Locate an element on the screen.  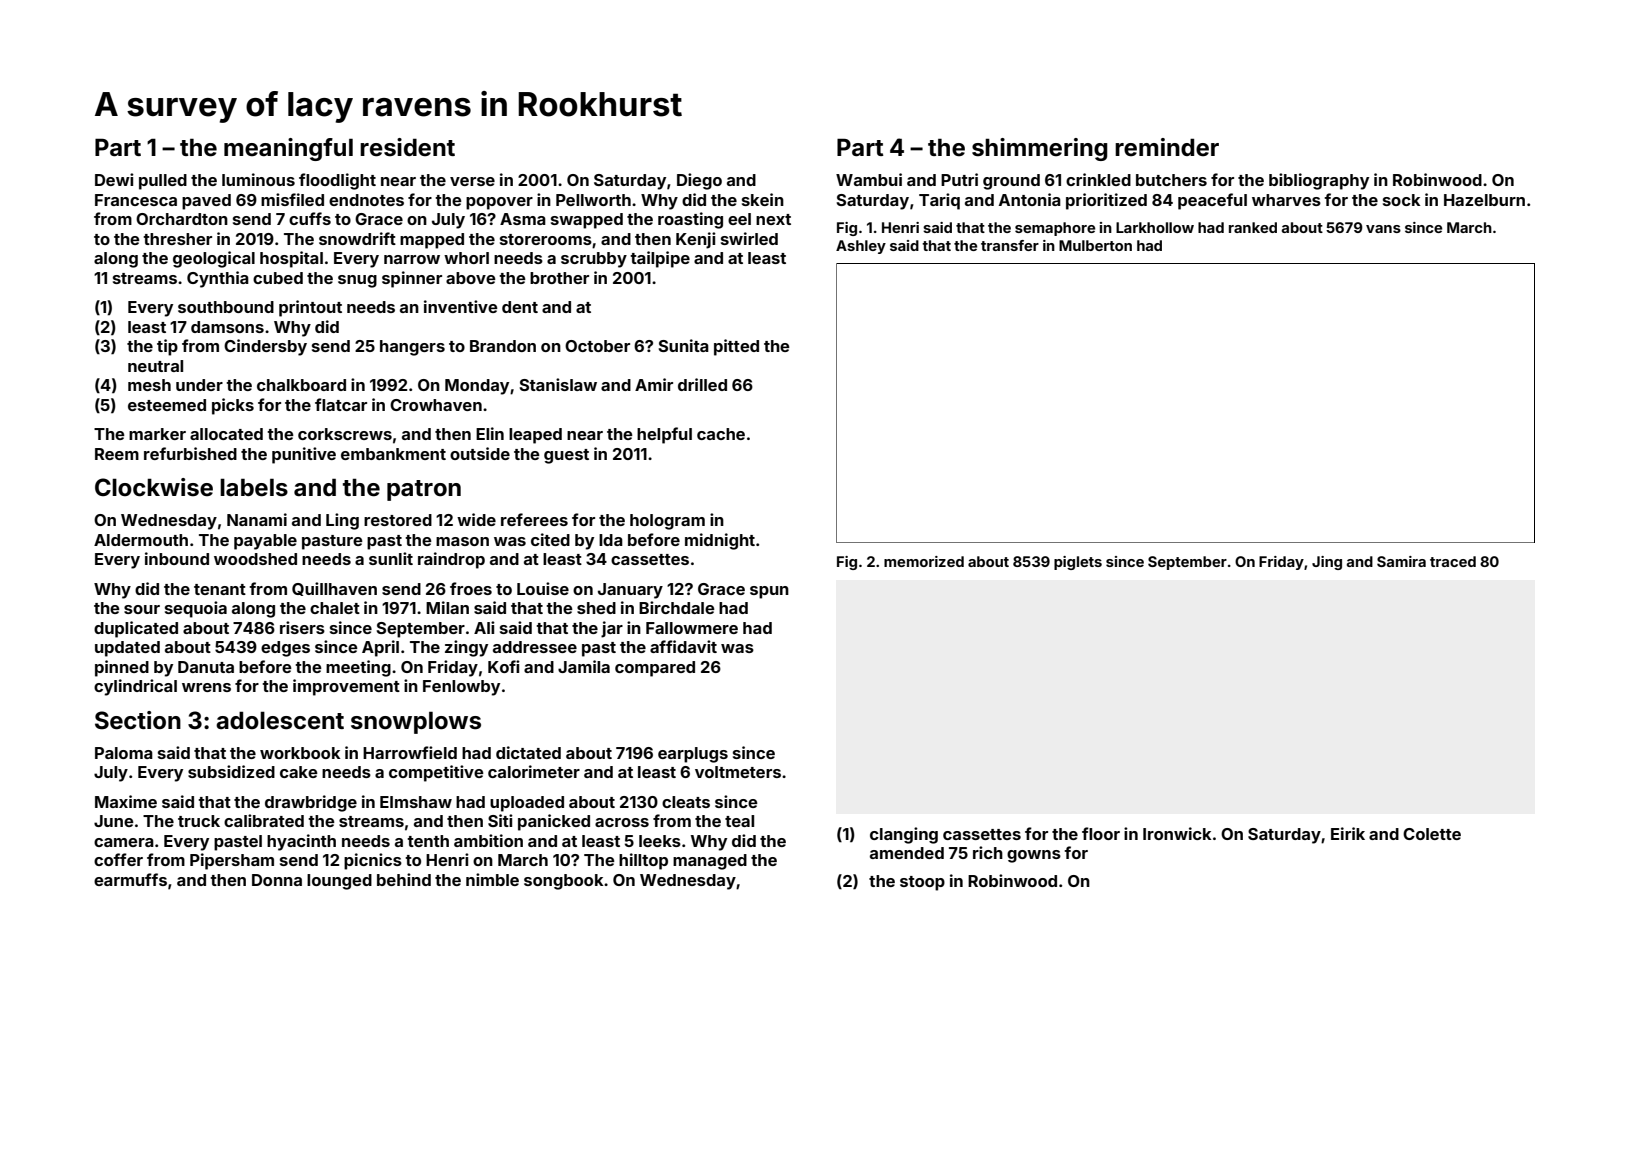
January is located at coordinates (630, 591).
